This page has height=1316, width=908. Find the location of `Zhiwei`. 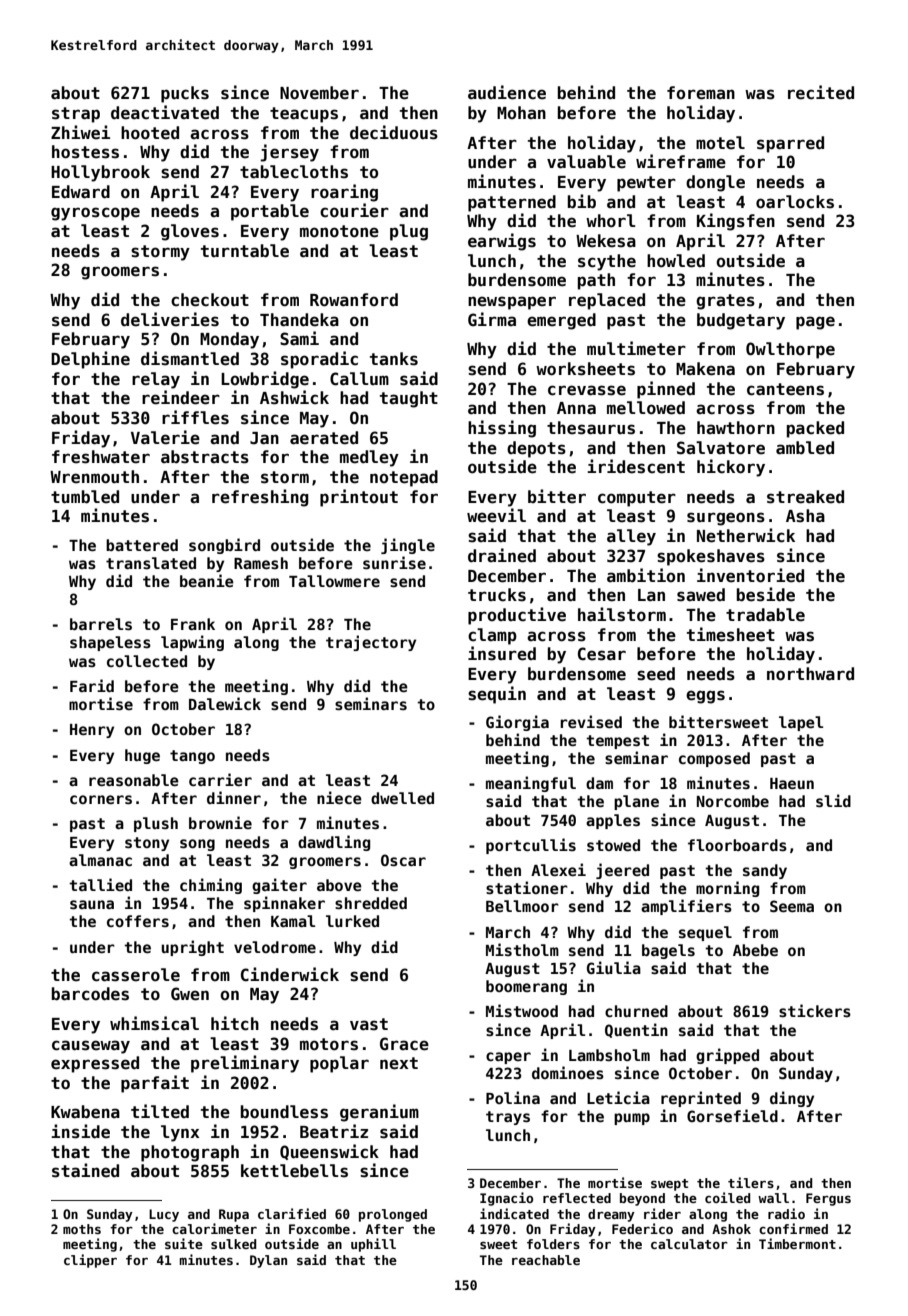

Zhiwei is located at coordinates (80, 132).
